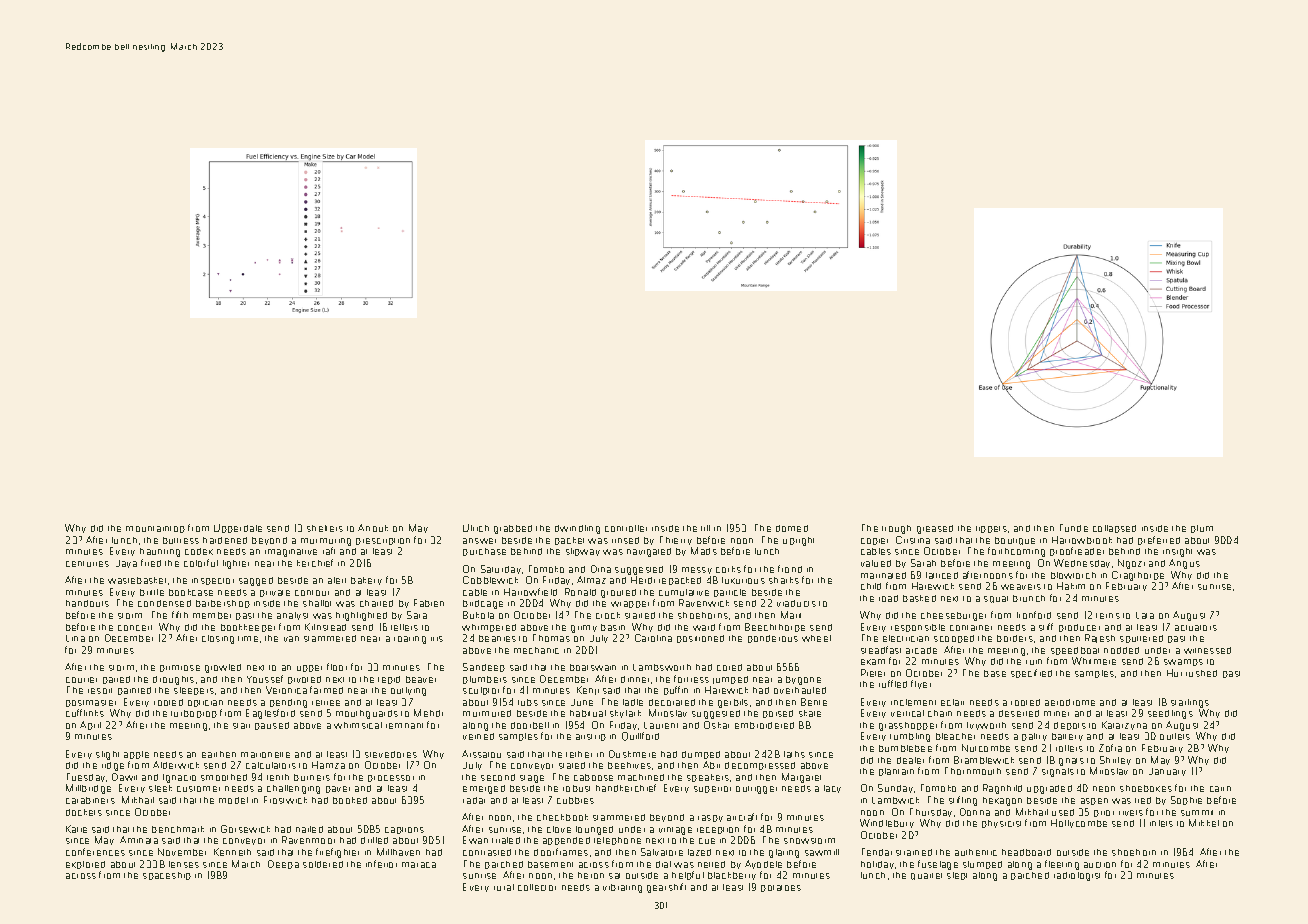 The width and height of the image is (1308, 924). I want to click on fleeting, so click(1062, 865).
